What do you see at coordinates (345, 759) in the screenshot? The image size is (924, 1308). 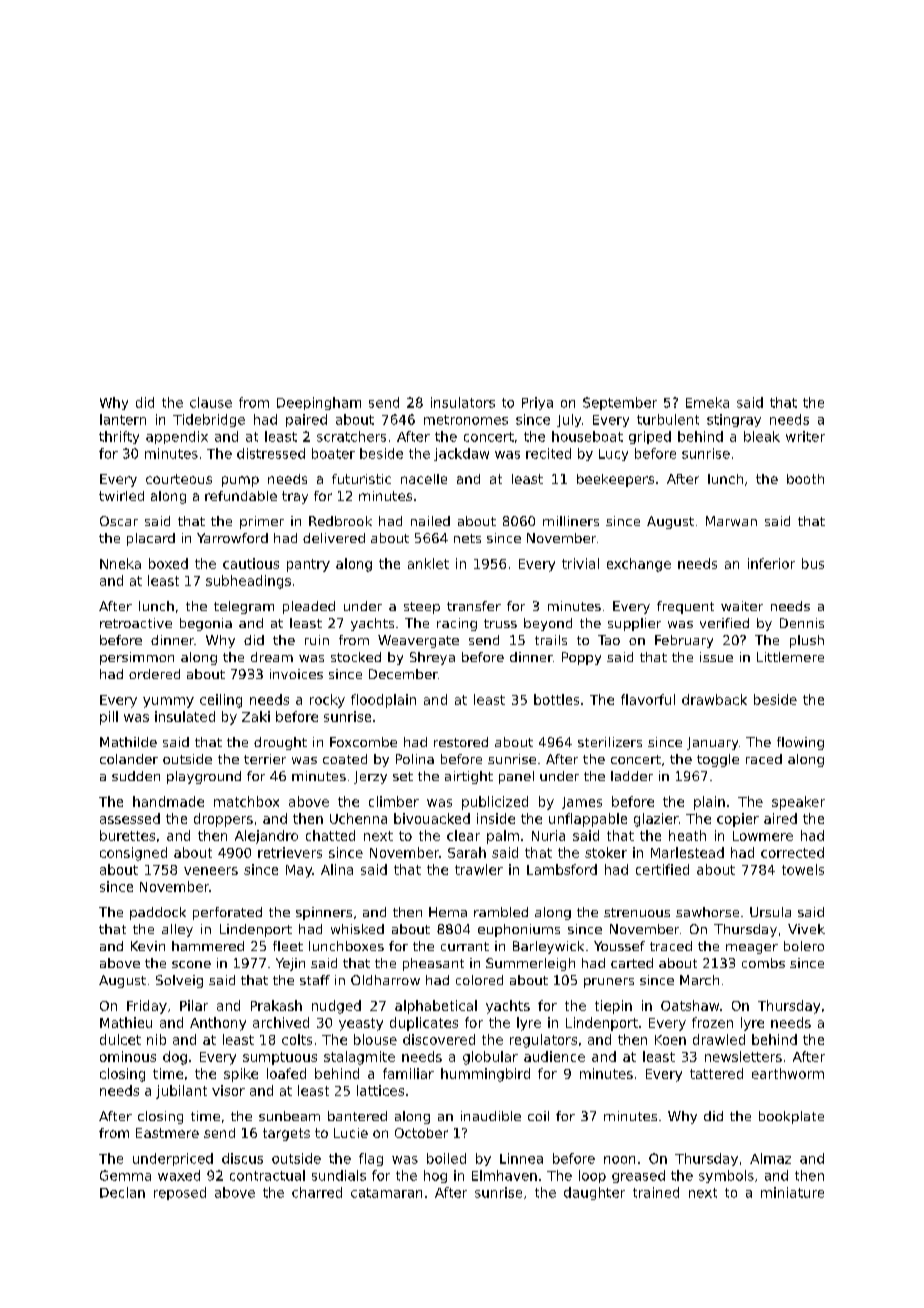 I see `coated` at bounding box center [345, 759].
